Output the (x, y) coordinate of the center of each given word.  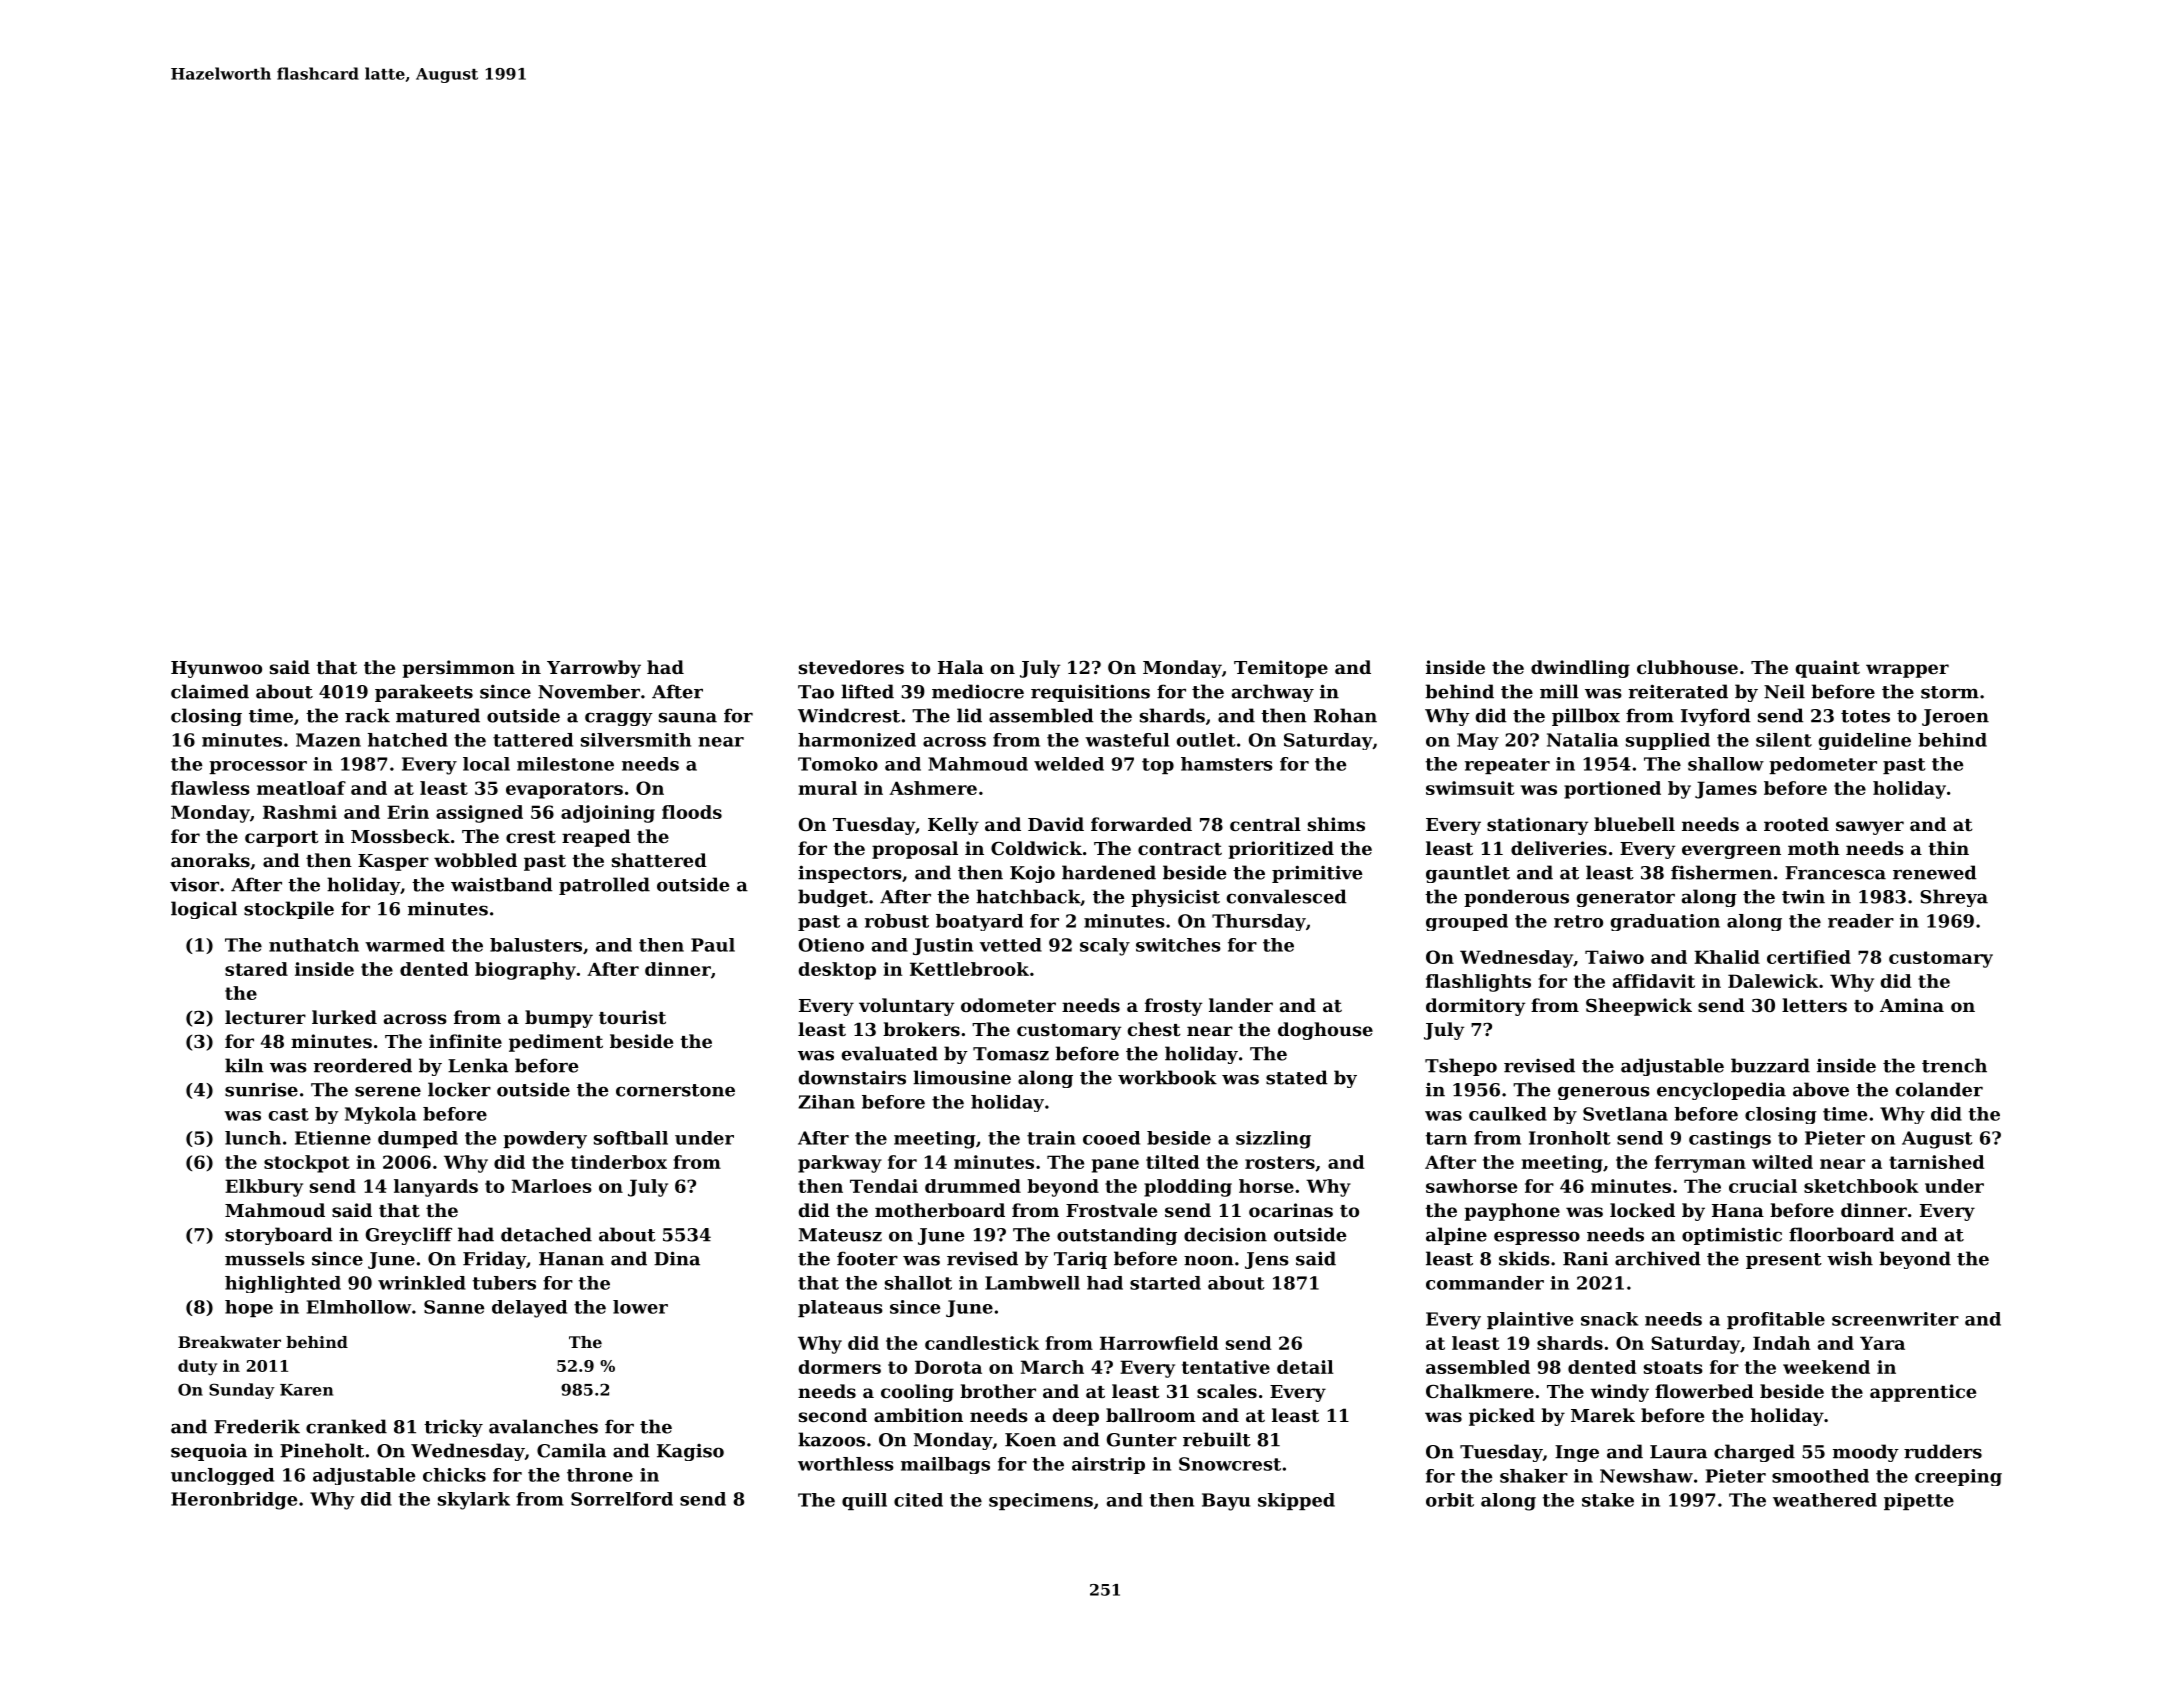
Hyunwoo (216, 669)
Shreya (1954, 898)
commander (1485, 1283)
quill (864, 1501)
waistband (502, 884)
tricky (453, 1428)
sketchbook (1861, 1186)
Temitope (1281, 669)
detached (546, 1234)
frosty (1173, 1007)
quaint (1828, 669)
